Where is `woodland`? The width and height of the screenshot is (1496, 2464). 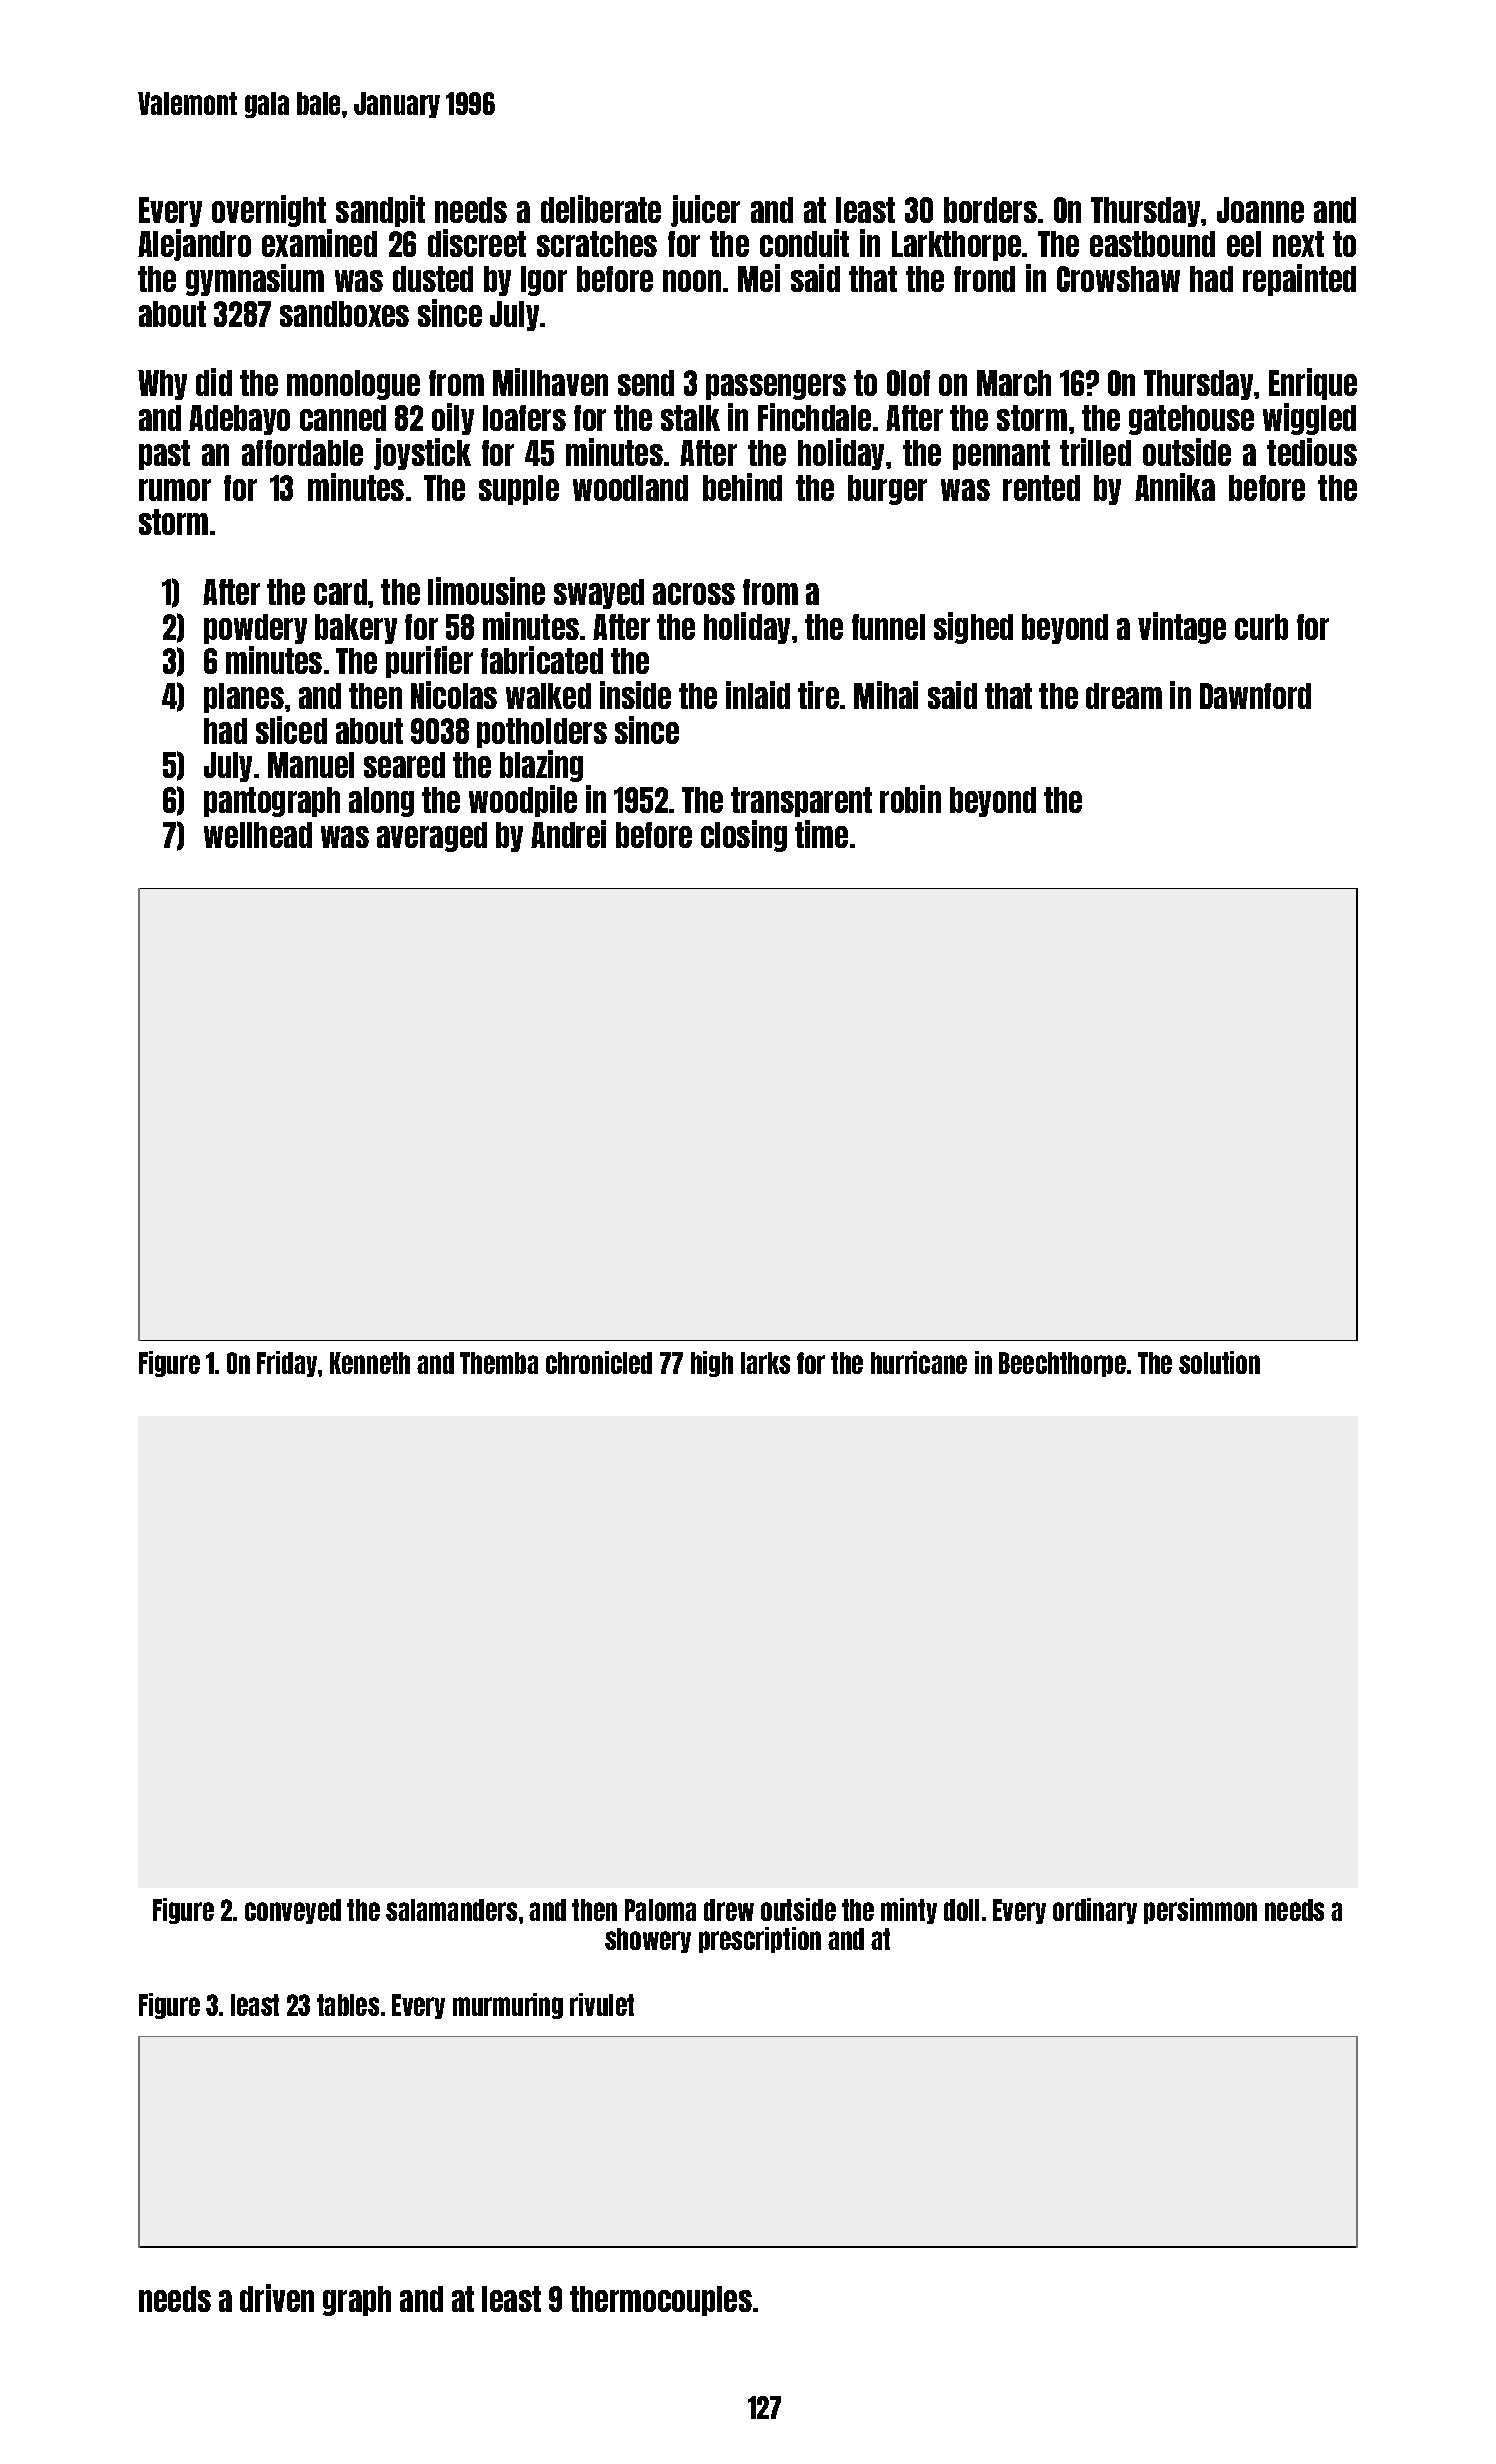 woodland is located at coordinates (630, 488).
